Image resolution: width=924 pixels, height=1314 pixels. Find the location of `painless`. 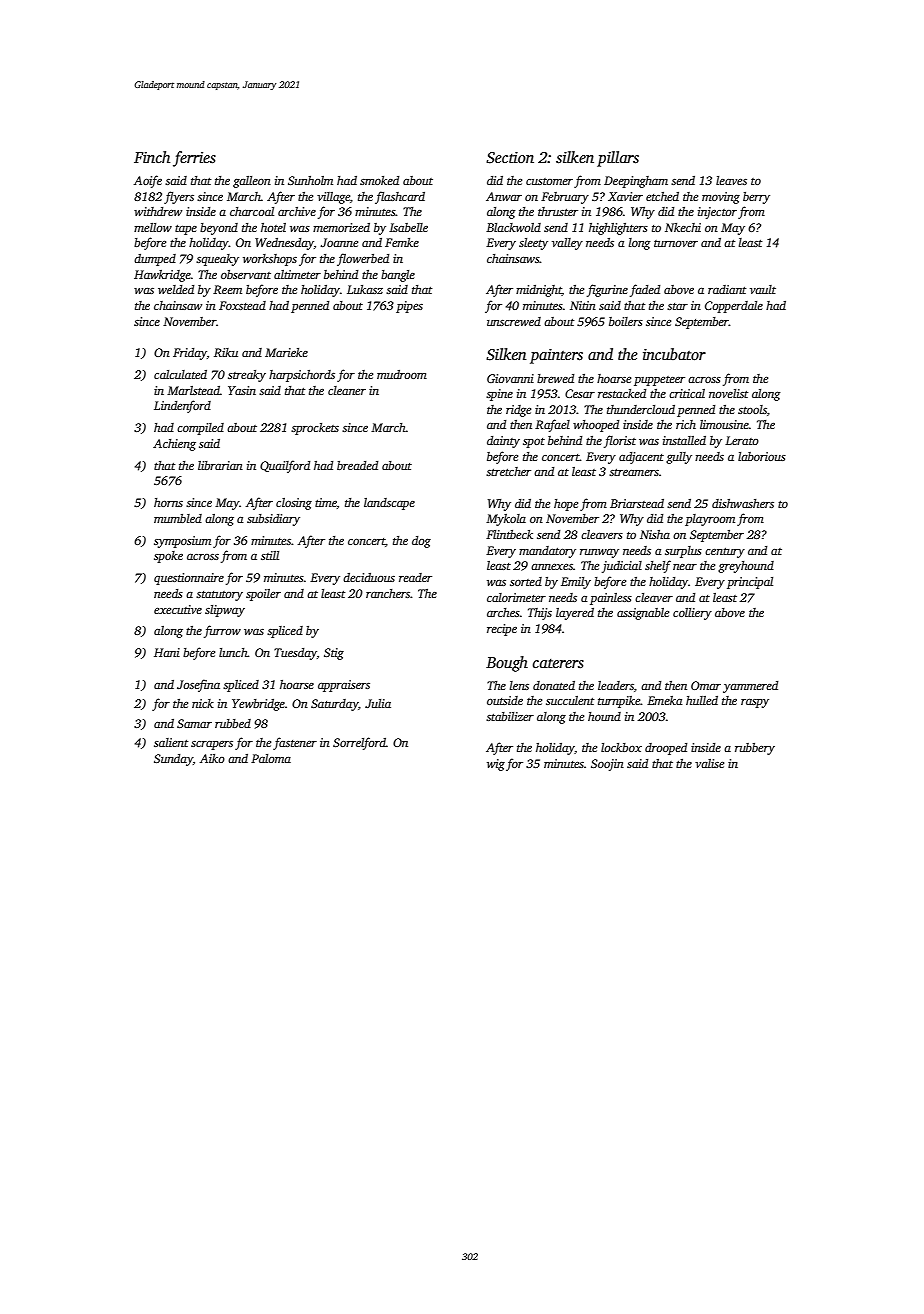

painless is located at coordinates (611, 599).
